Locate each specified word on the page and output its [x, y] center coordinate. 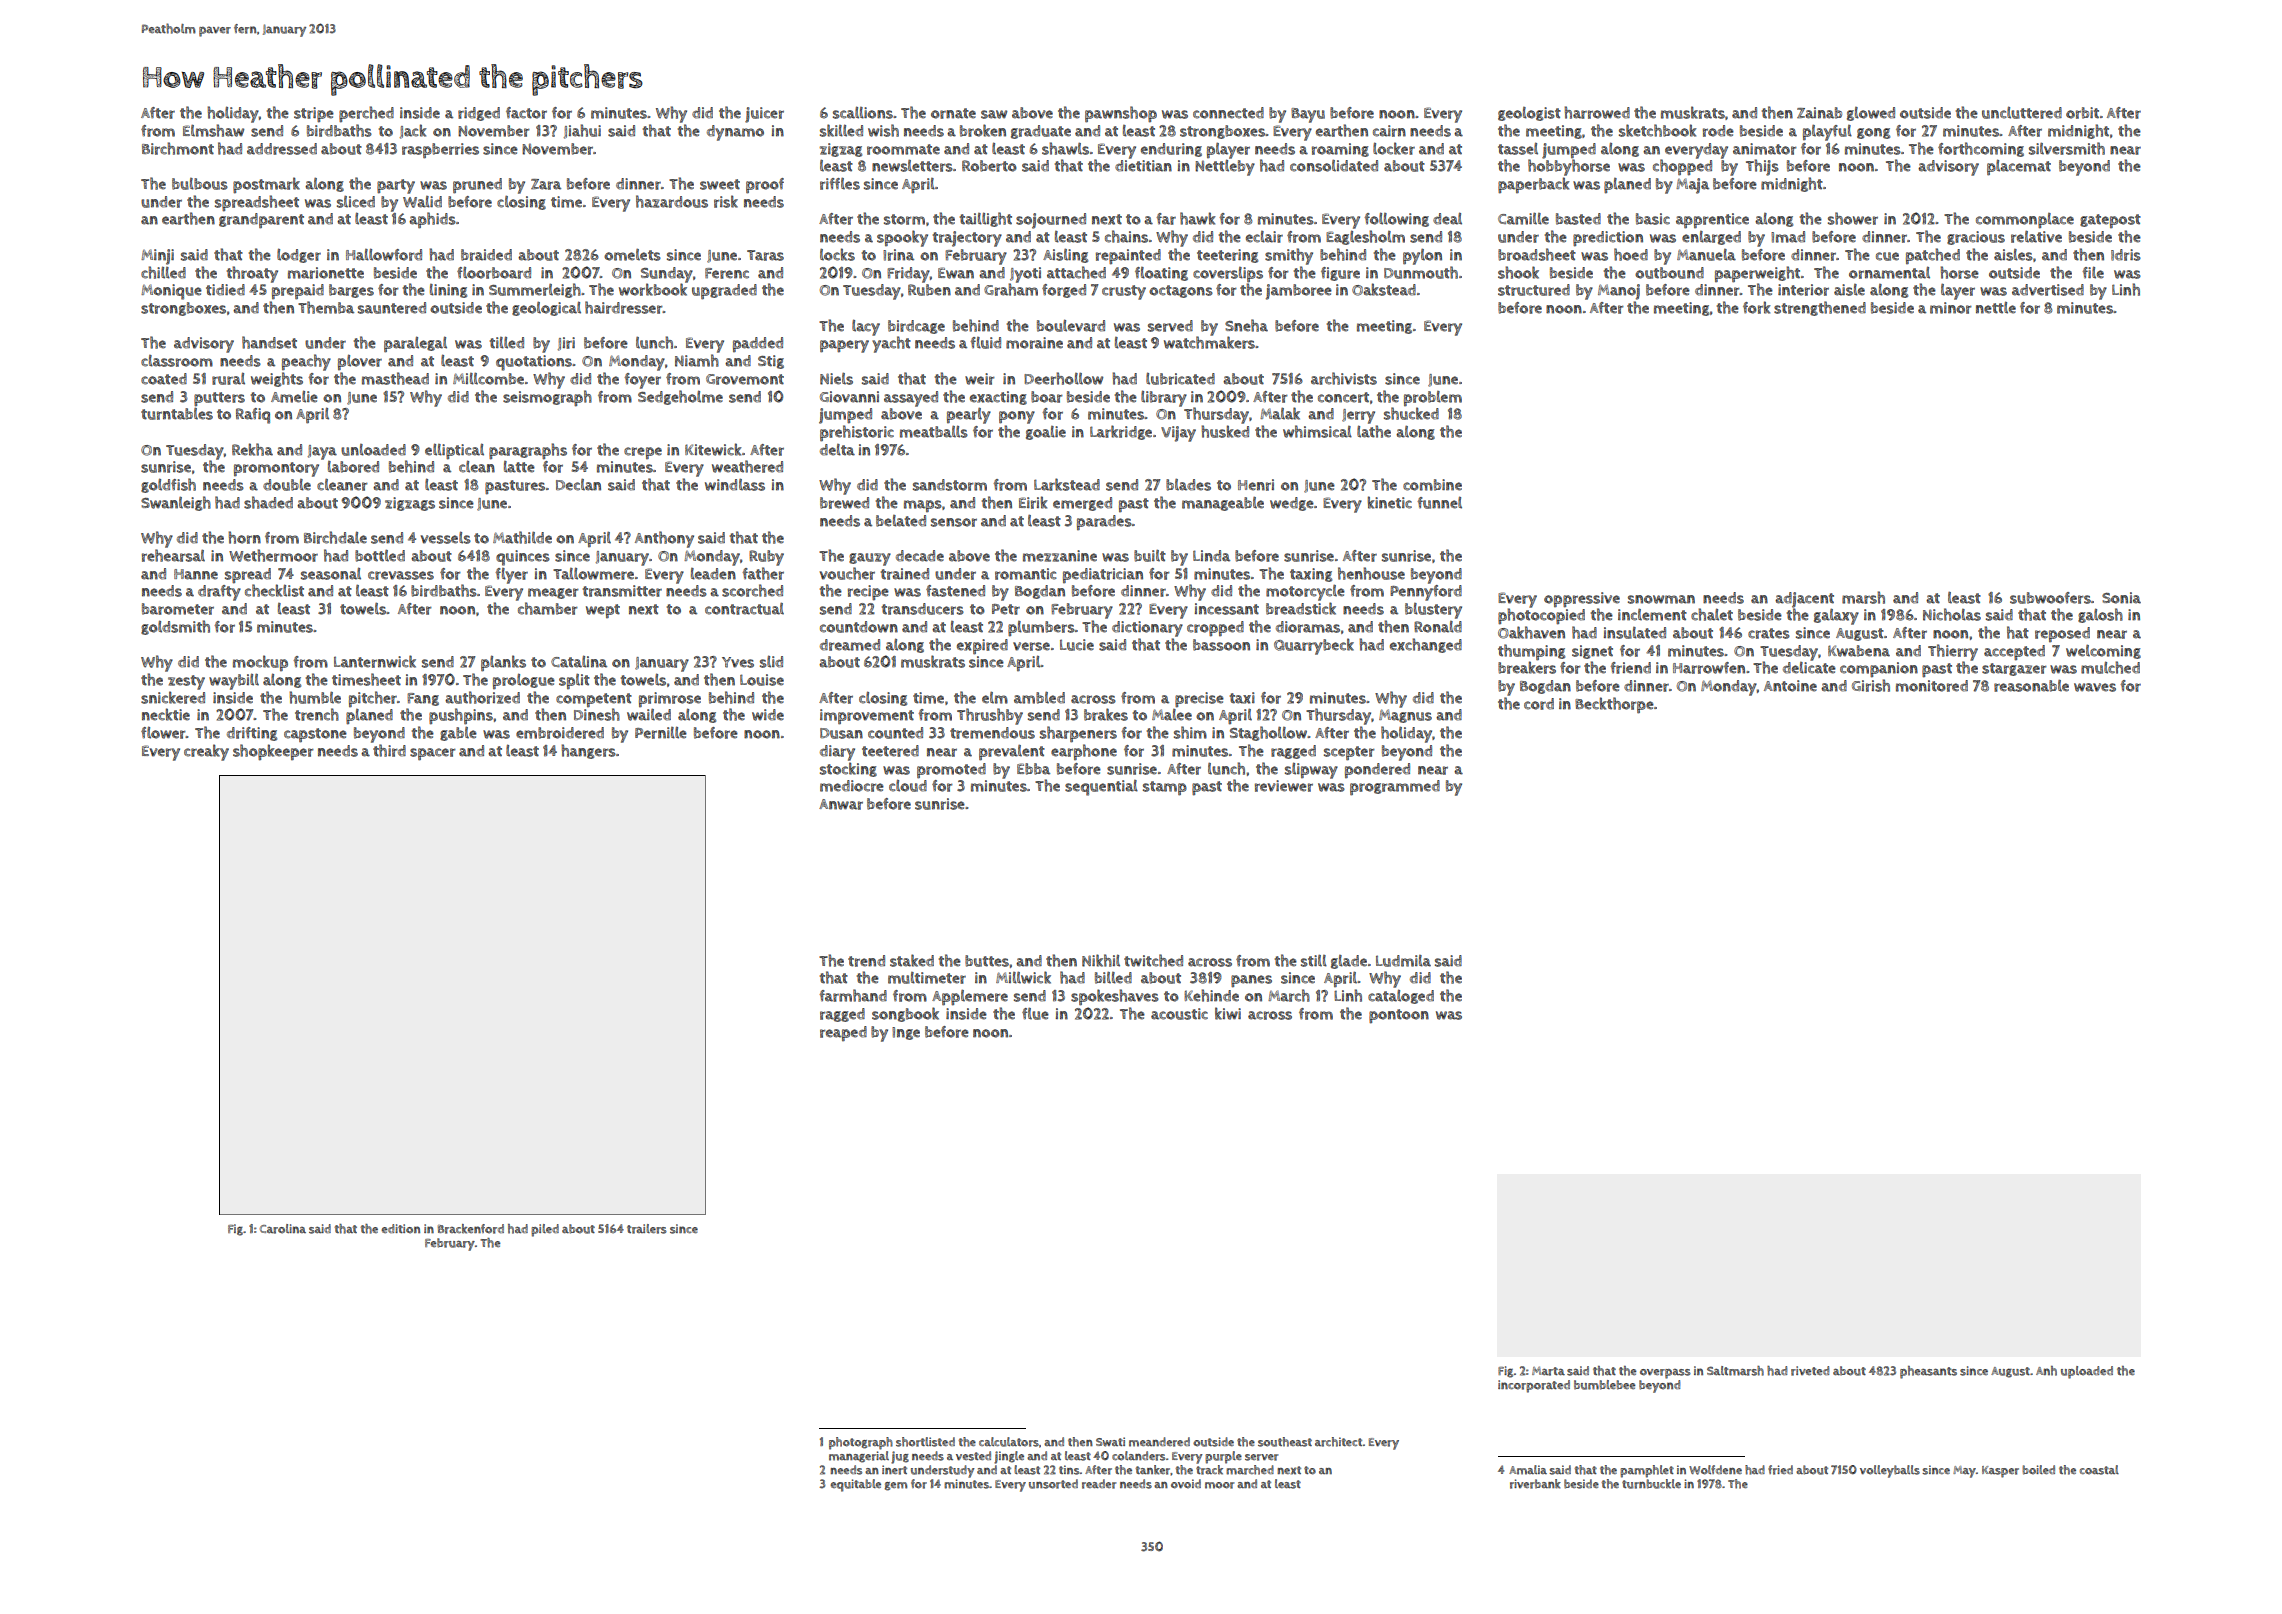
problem [1433, 398]
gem [896, 1486]
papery [844, 346]
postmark [266, 185]
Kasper [2000, 1472]
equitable [855, 1485]
